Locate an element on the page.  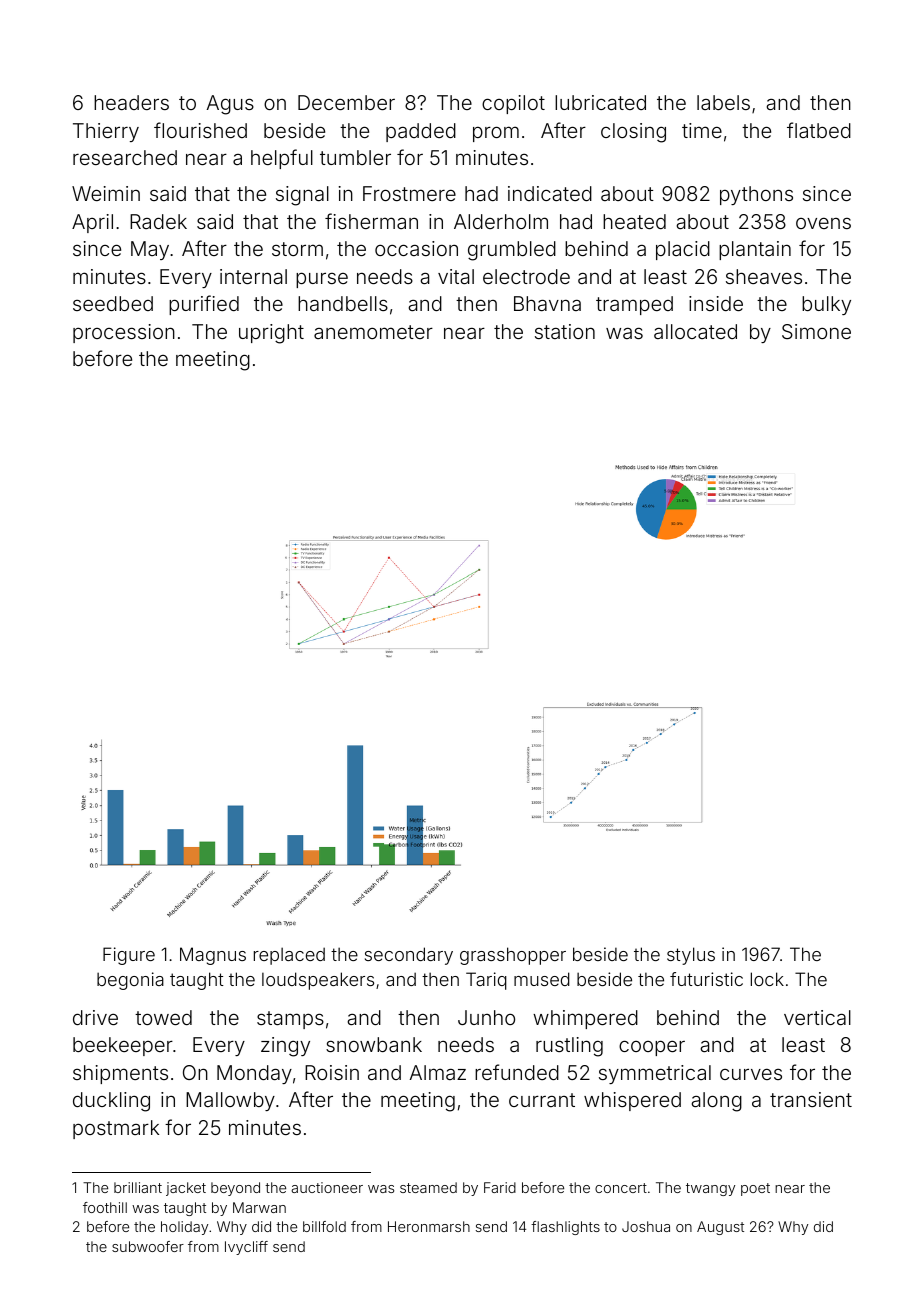
Farid is located at coordinates (500, 1187).
